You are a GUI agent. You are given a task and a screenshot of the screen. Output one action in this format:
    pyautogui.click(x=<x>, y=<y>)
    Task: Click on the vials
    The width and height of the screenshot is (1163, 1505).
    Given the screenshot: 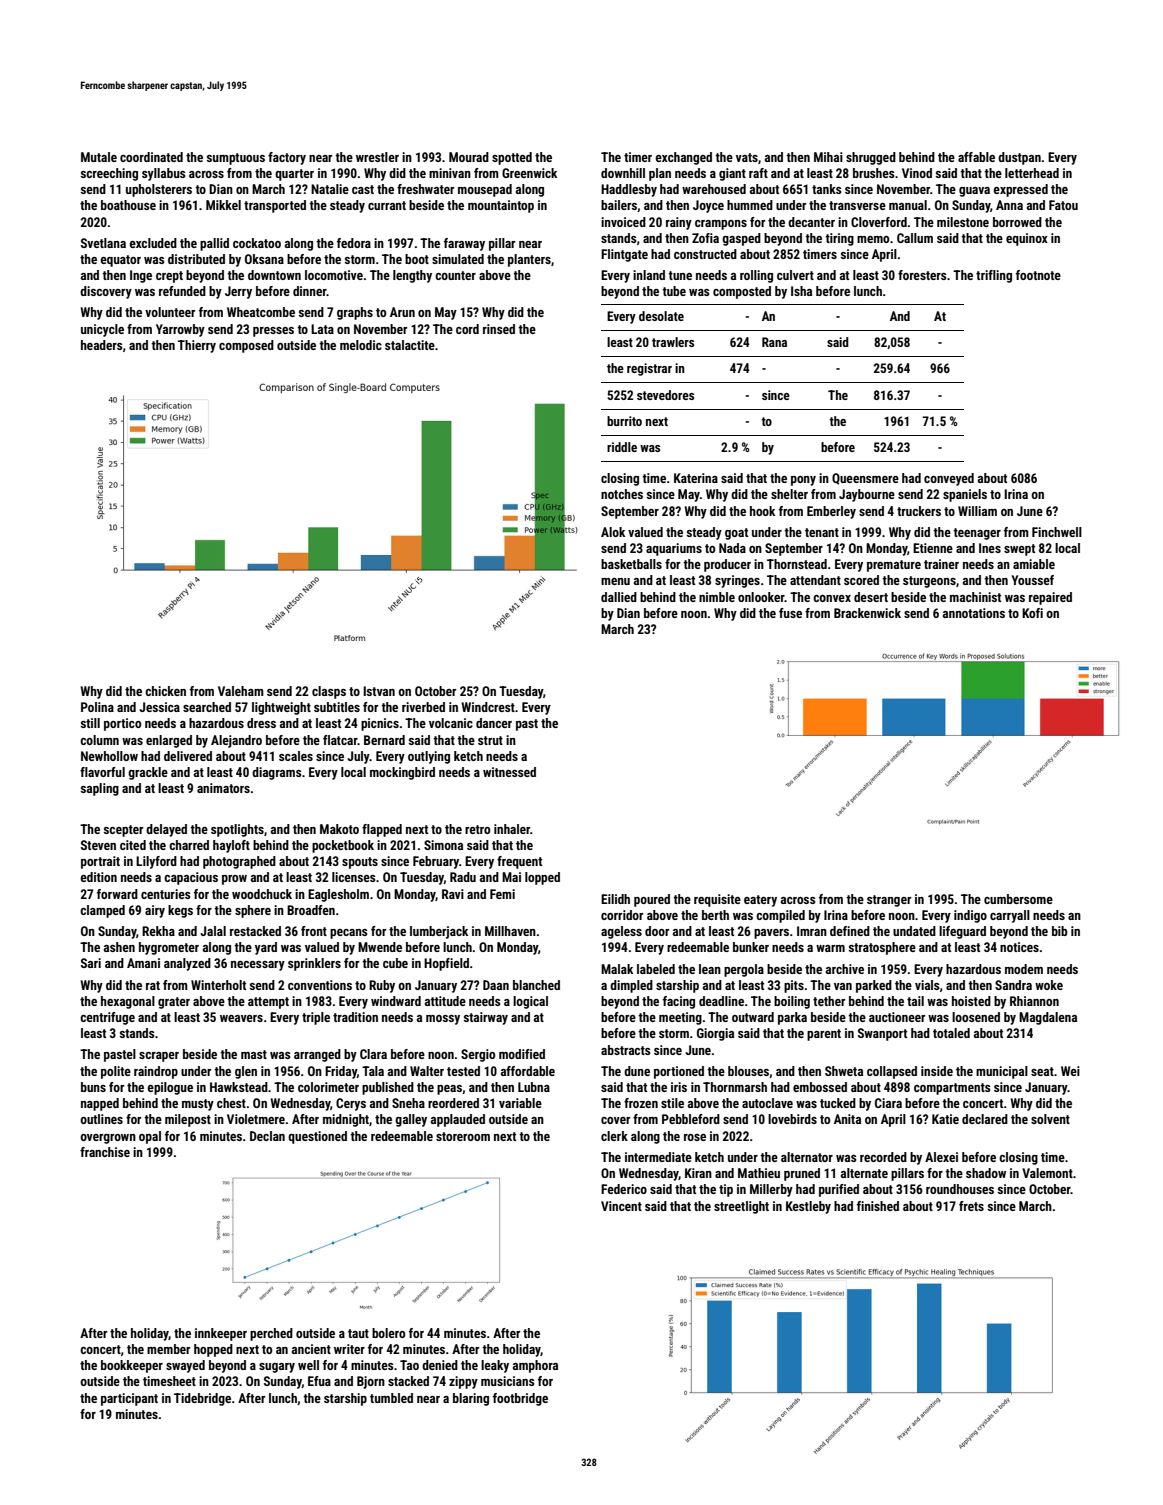 What is the action you would take?
    pyautogui.click(x=927, y=985)
